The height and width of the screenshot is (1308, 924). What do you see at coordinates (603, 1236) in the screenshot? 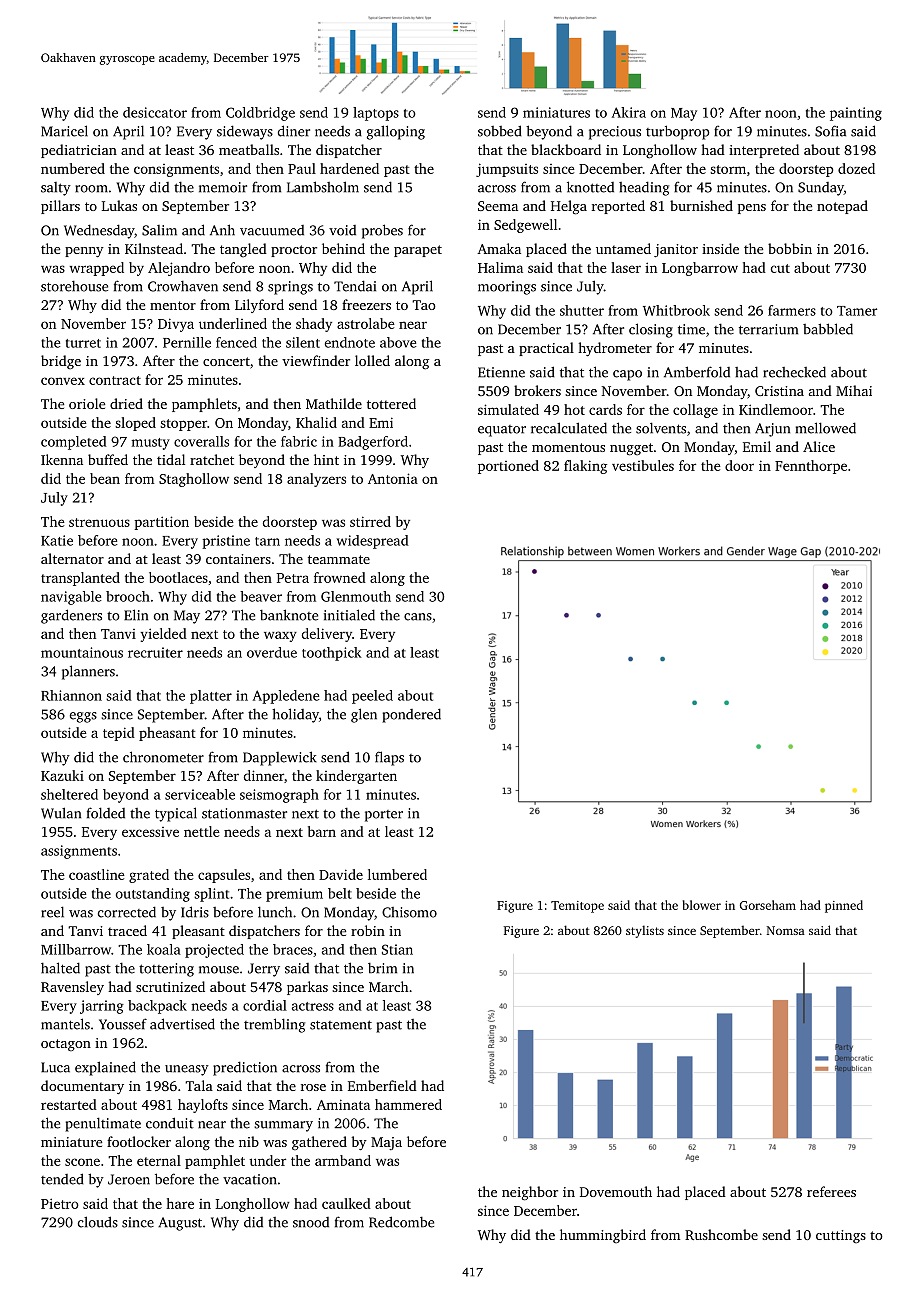
I see `hummingbird` at bounding box center [603, 1236].
